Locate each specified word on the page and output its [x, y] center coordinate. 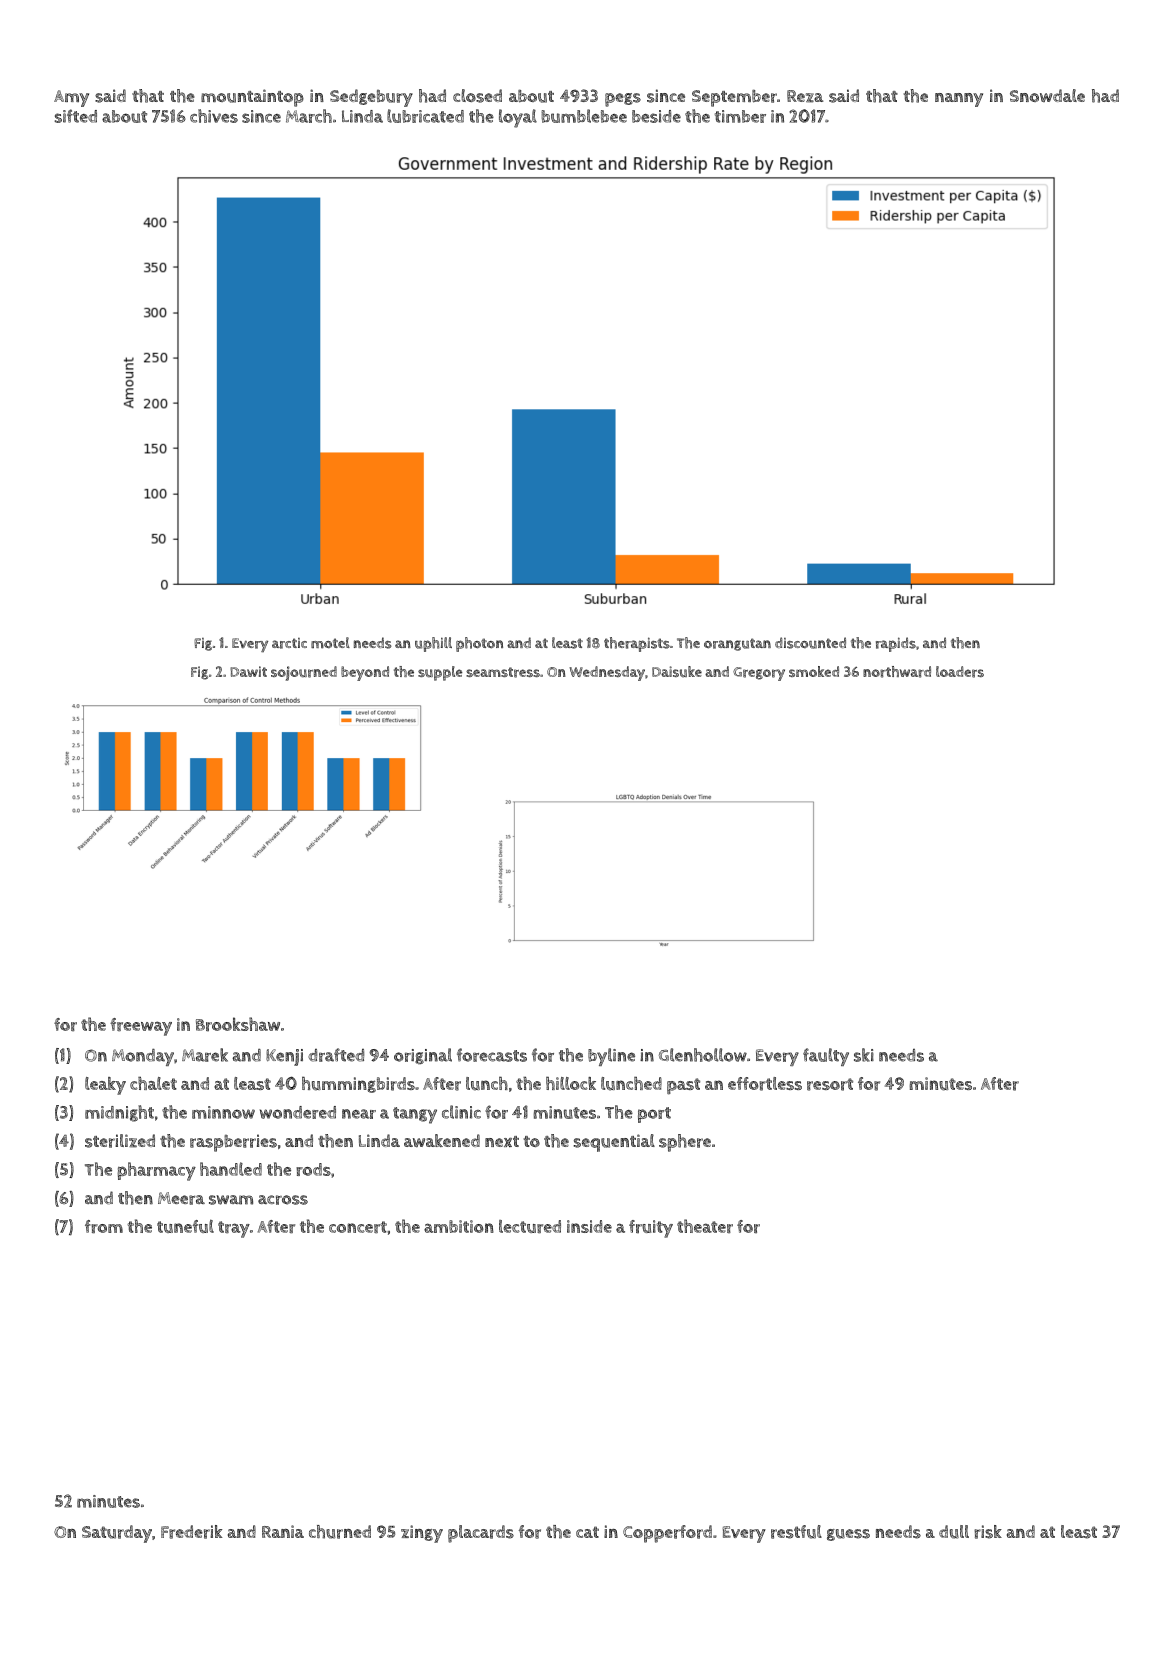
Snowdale [1047, 95]
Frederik [191, 1532]
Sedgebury [371, 98]
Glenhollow [703, 1055]
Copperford [667, 1534]
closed [477, 96]
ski [864, 1055]
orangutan [737, 644]
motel [330, 643]
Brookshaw [238, 1024]
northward [897, 672]
